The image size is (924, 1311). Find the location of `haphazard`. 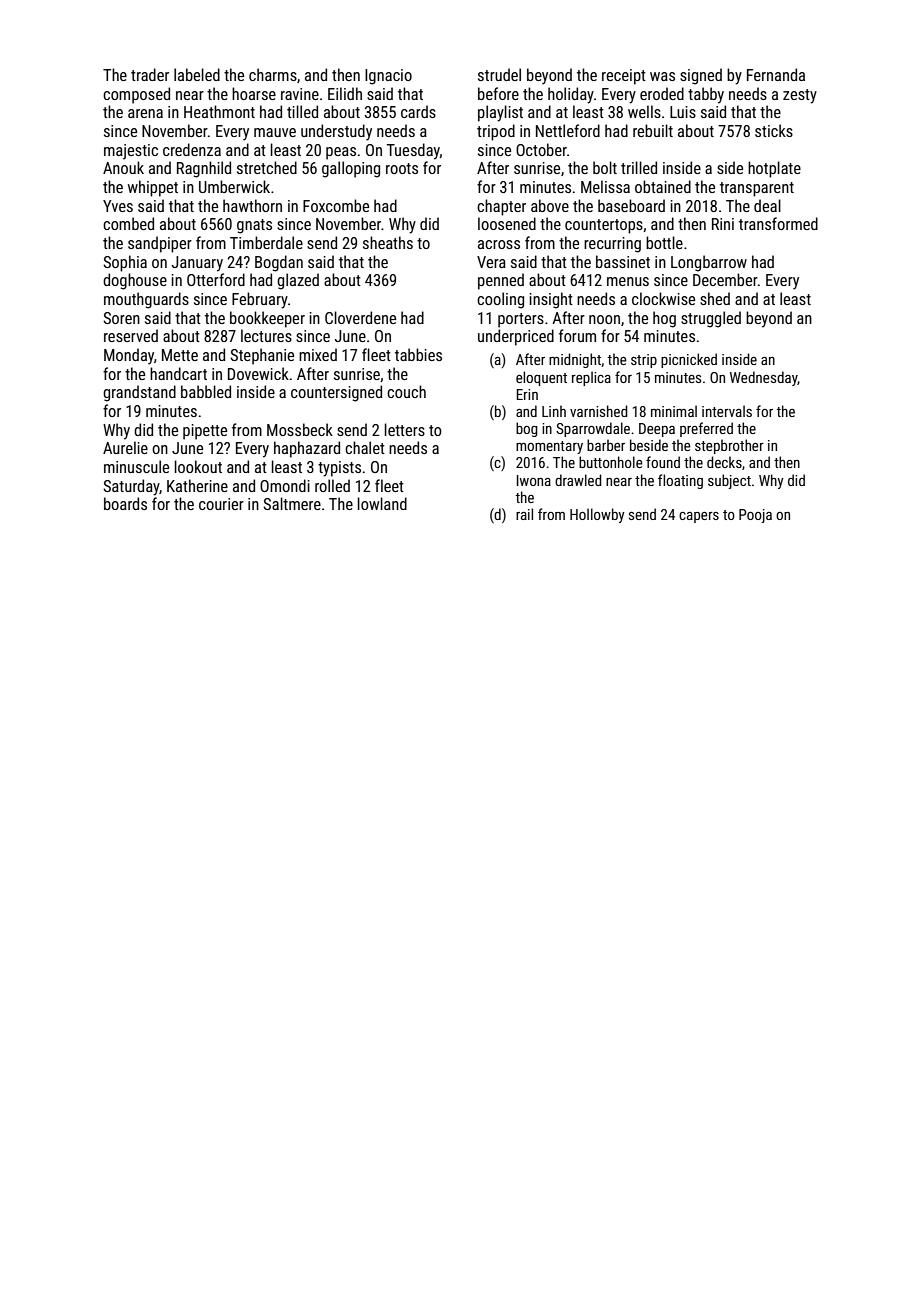

haphazard is located at coordinates (307, 449).
